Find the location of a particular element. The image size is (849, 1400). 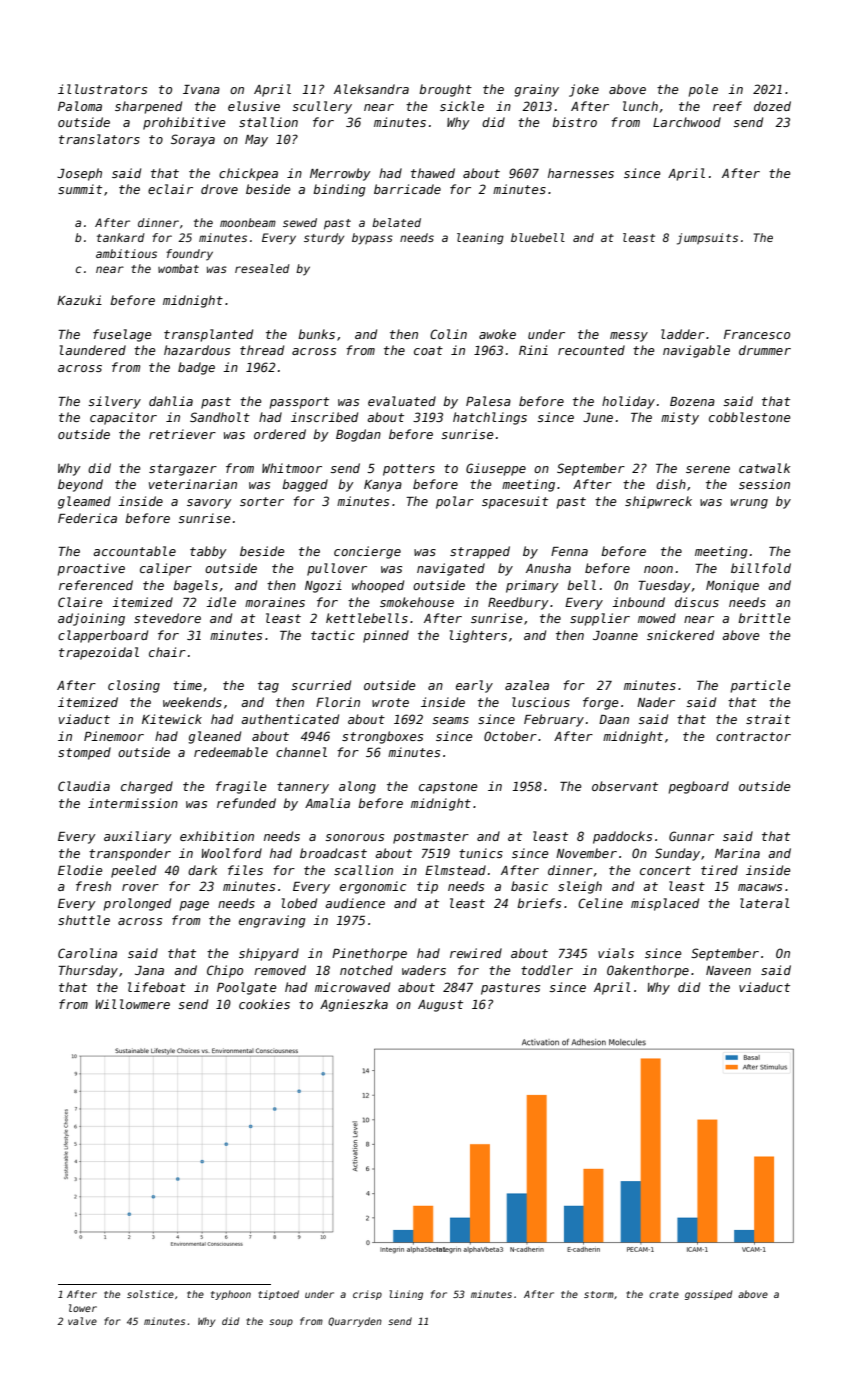

valve is located at coordinates (82, 1321).
